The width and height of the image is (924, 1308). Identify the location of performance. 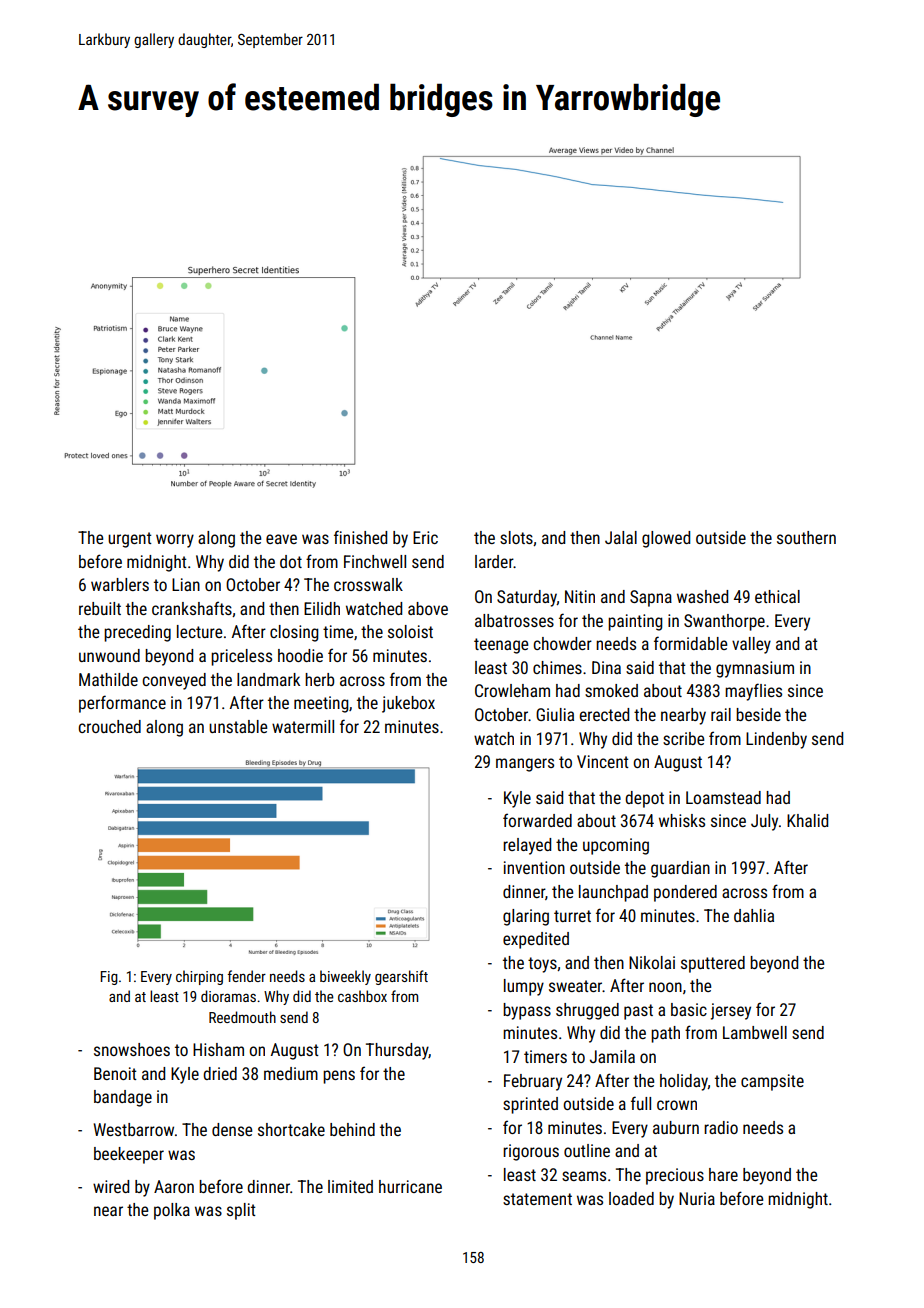
(122, 704).
